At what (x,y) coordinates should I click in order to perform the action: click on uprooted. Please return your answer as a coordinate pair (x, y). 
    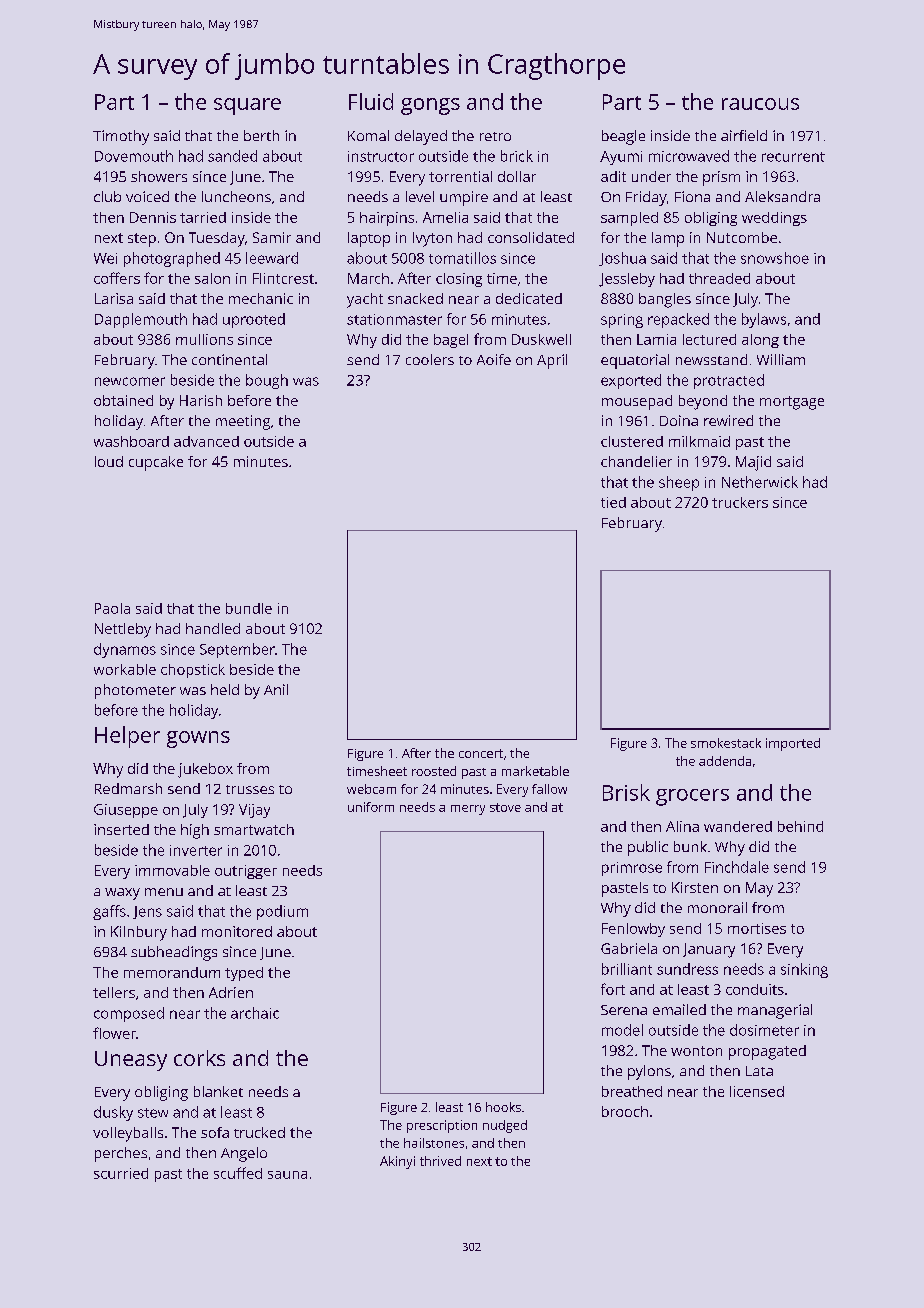
    Looking at the image, I should click on (254, 320).
